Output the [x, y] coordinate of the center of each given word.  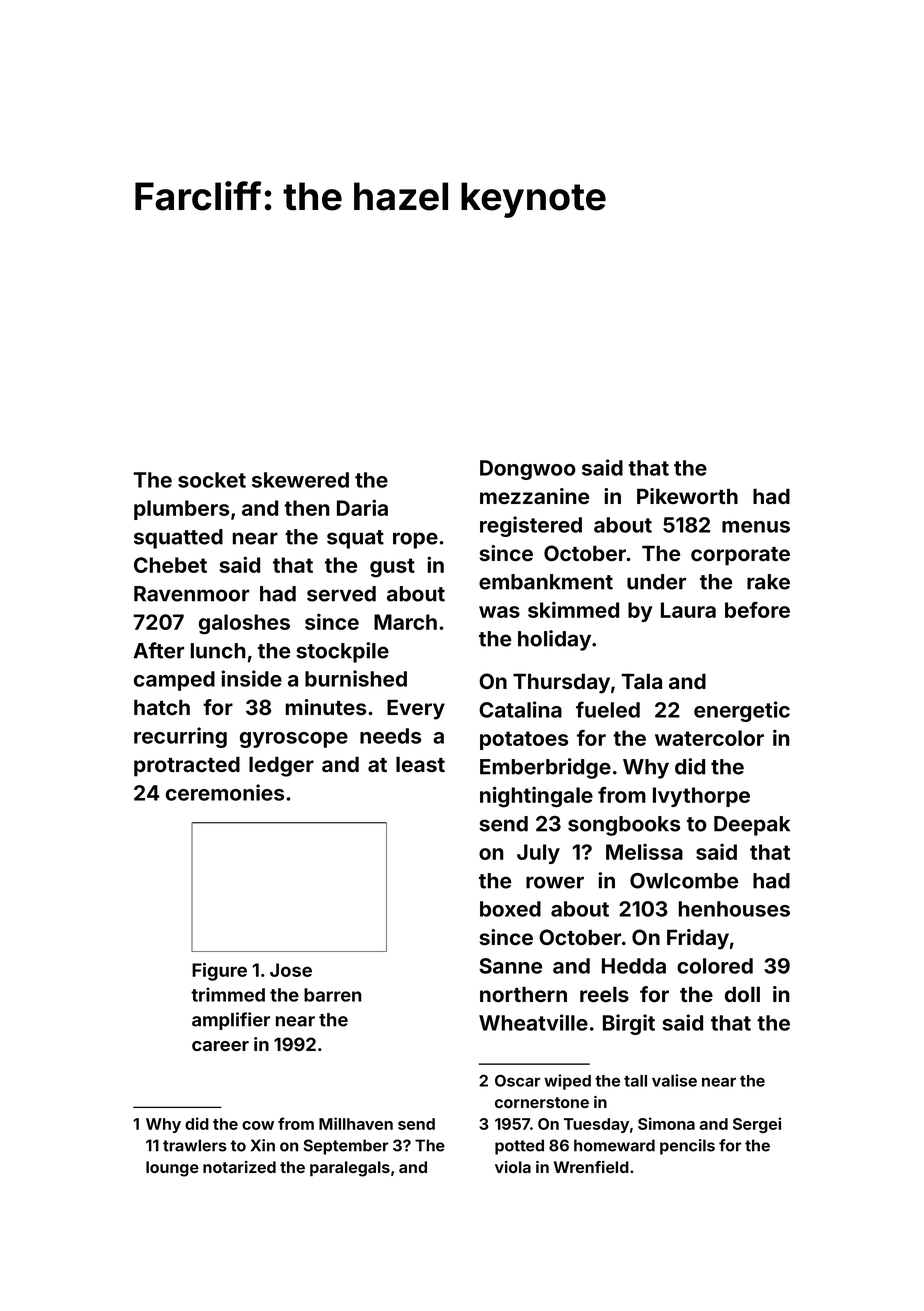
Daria [362, 507]
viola [513, 1167]
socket [212, 480]
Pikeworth [687, 496]
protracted [187, 767]
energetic [742, 711]
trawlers [195, 1145]
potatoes [524, 740]
